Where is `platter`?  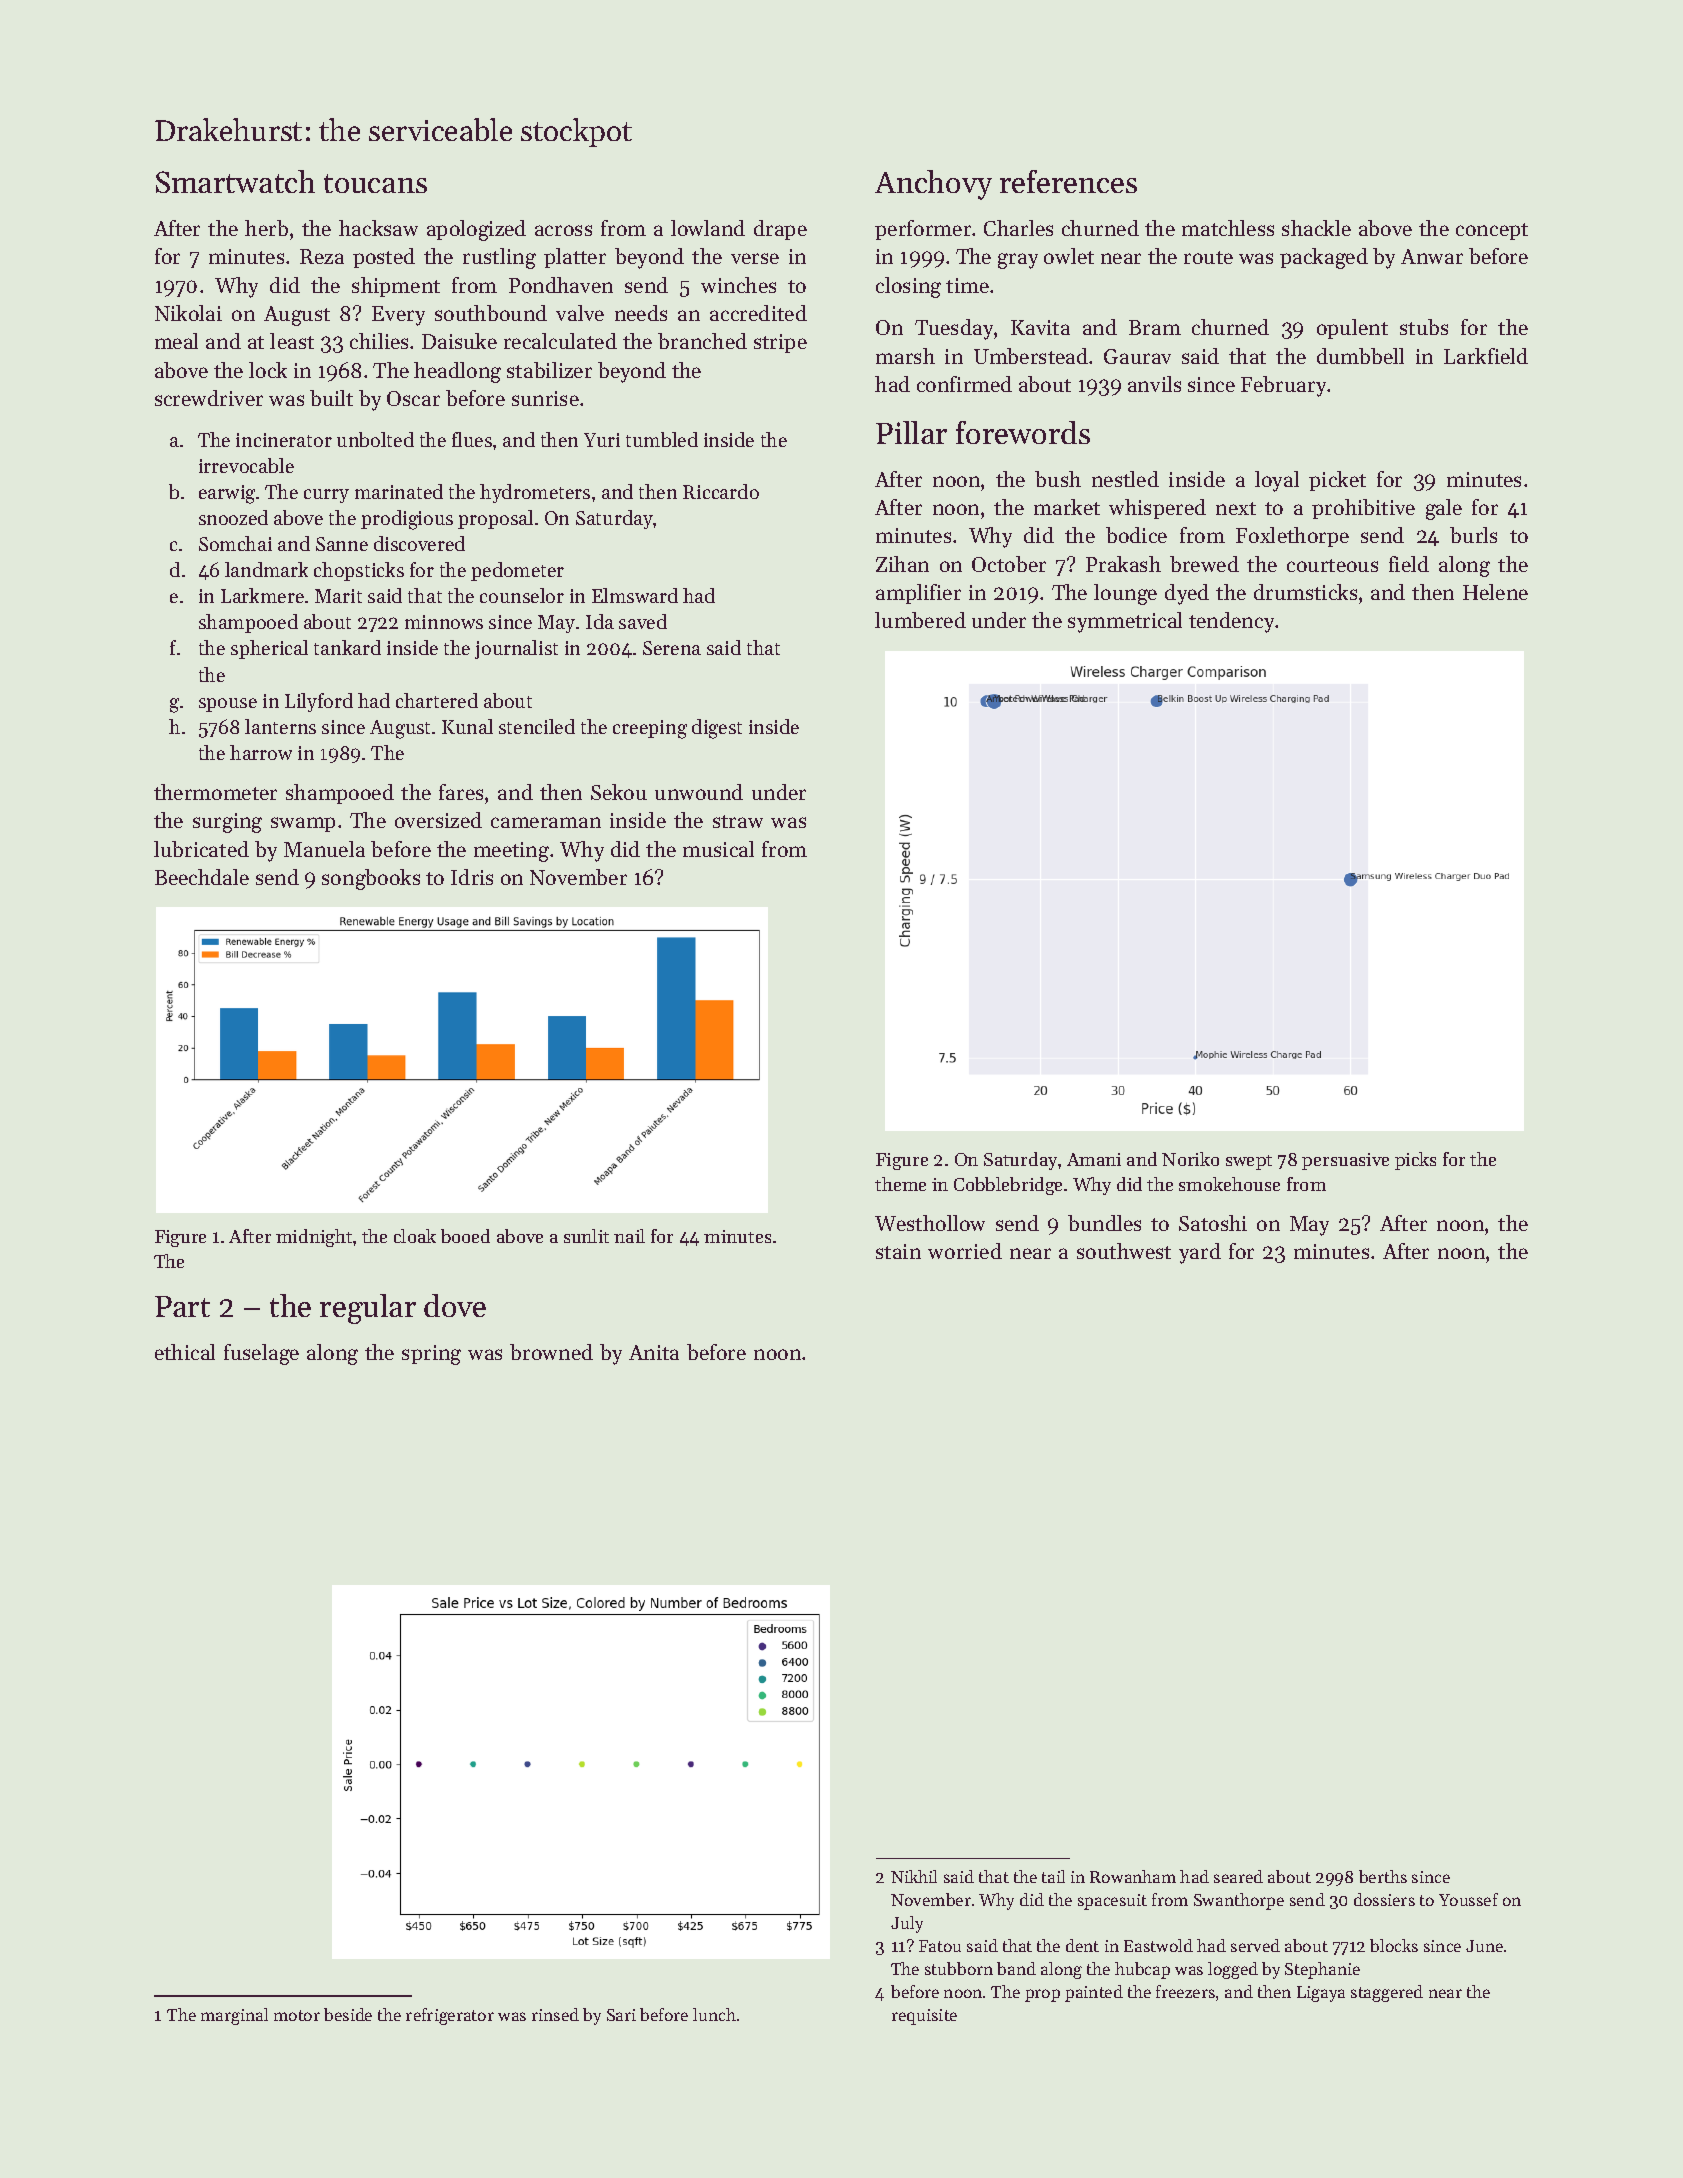 platter is located at coordinates (575, 258).
